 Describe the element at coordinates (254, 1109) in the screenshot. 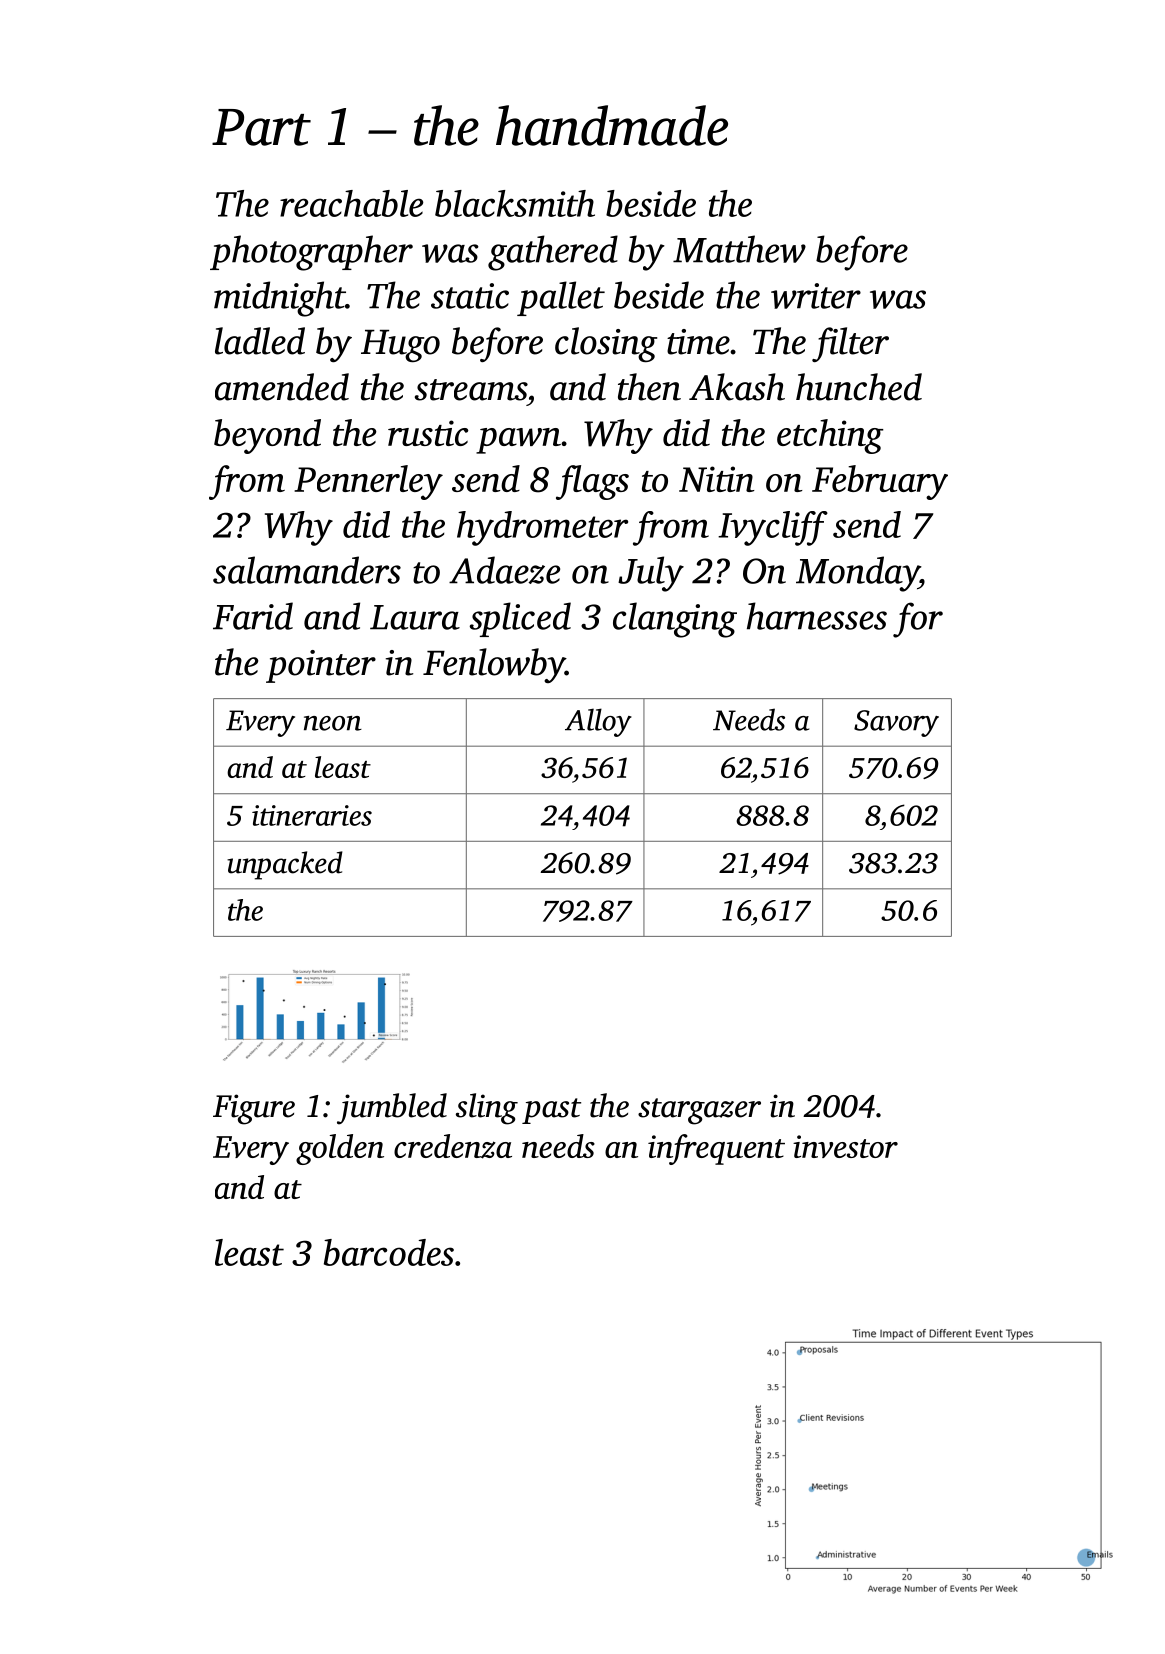

I see `Figure` at that location.
